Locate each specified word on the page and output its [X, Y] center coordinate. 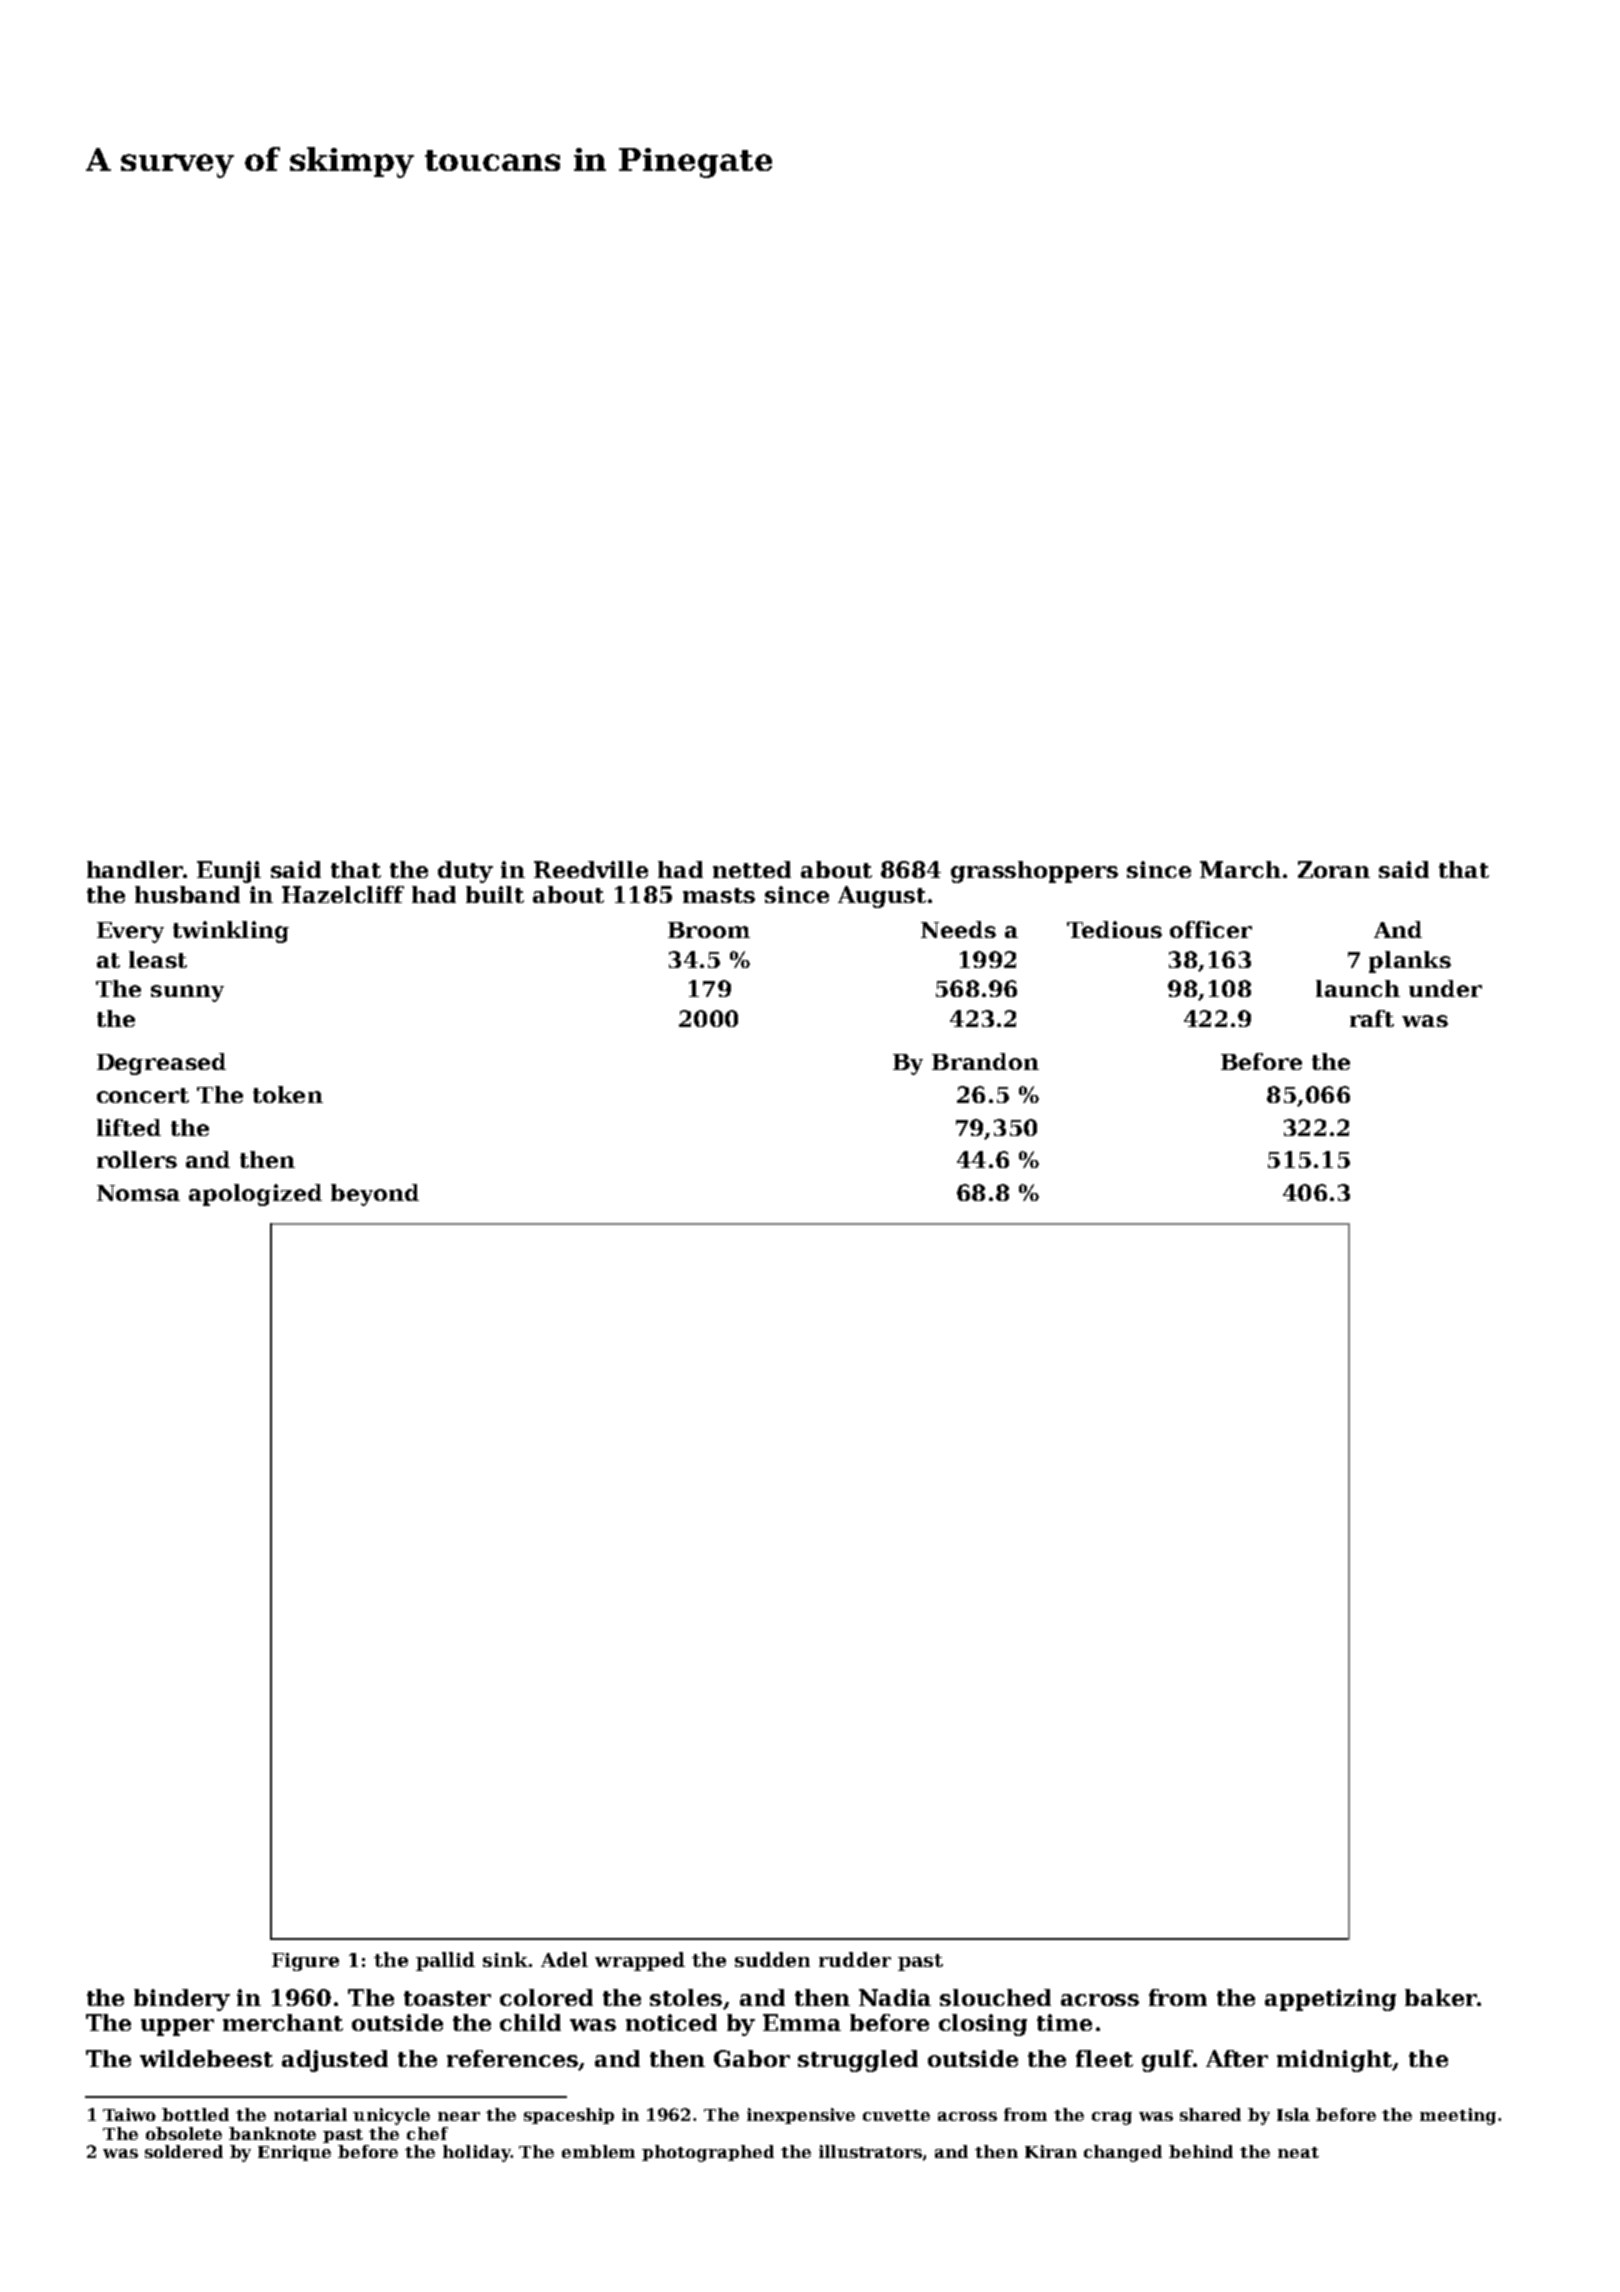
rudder [855, 1959]
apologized [255, 1195]
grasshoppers [1034, 872]
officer [1211, 929]
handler [135, 869]
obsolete [184, 2133]
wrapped [640, 1961]
